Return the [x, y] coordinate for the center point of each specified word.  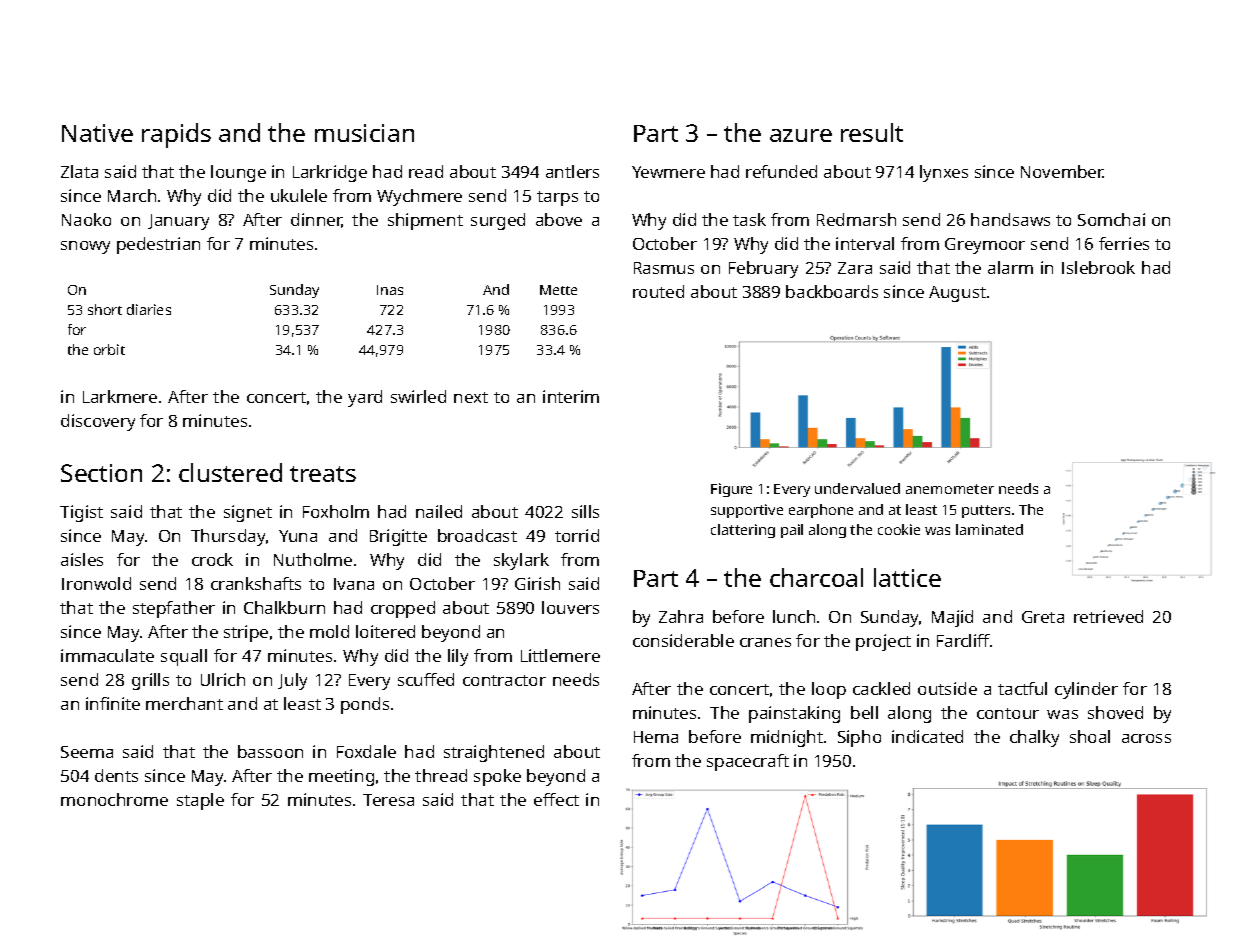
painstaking [794, 714]
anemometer [950, 489]
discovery [98, 422]
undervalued [857, 488]
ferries [1124, 243]
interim [571, 396]
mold [329, 631]
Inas [390, 290]
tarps [557, 198]
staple [200, 801]
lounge [238, 173]
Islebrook [1098, 267]
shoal [1090, 736]
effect [556, 799]
